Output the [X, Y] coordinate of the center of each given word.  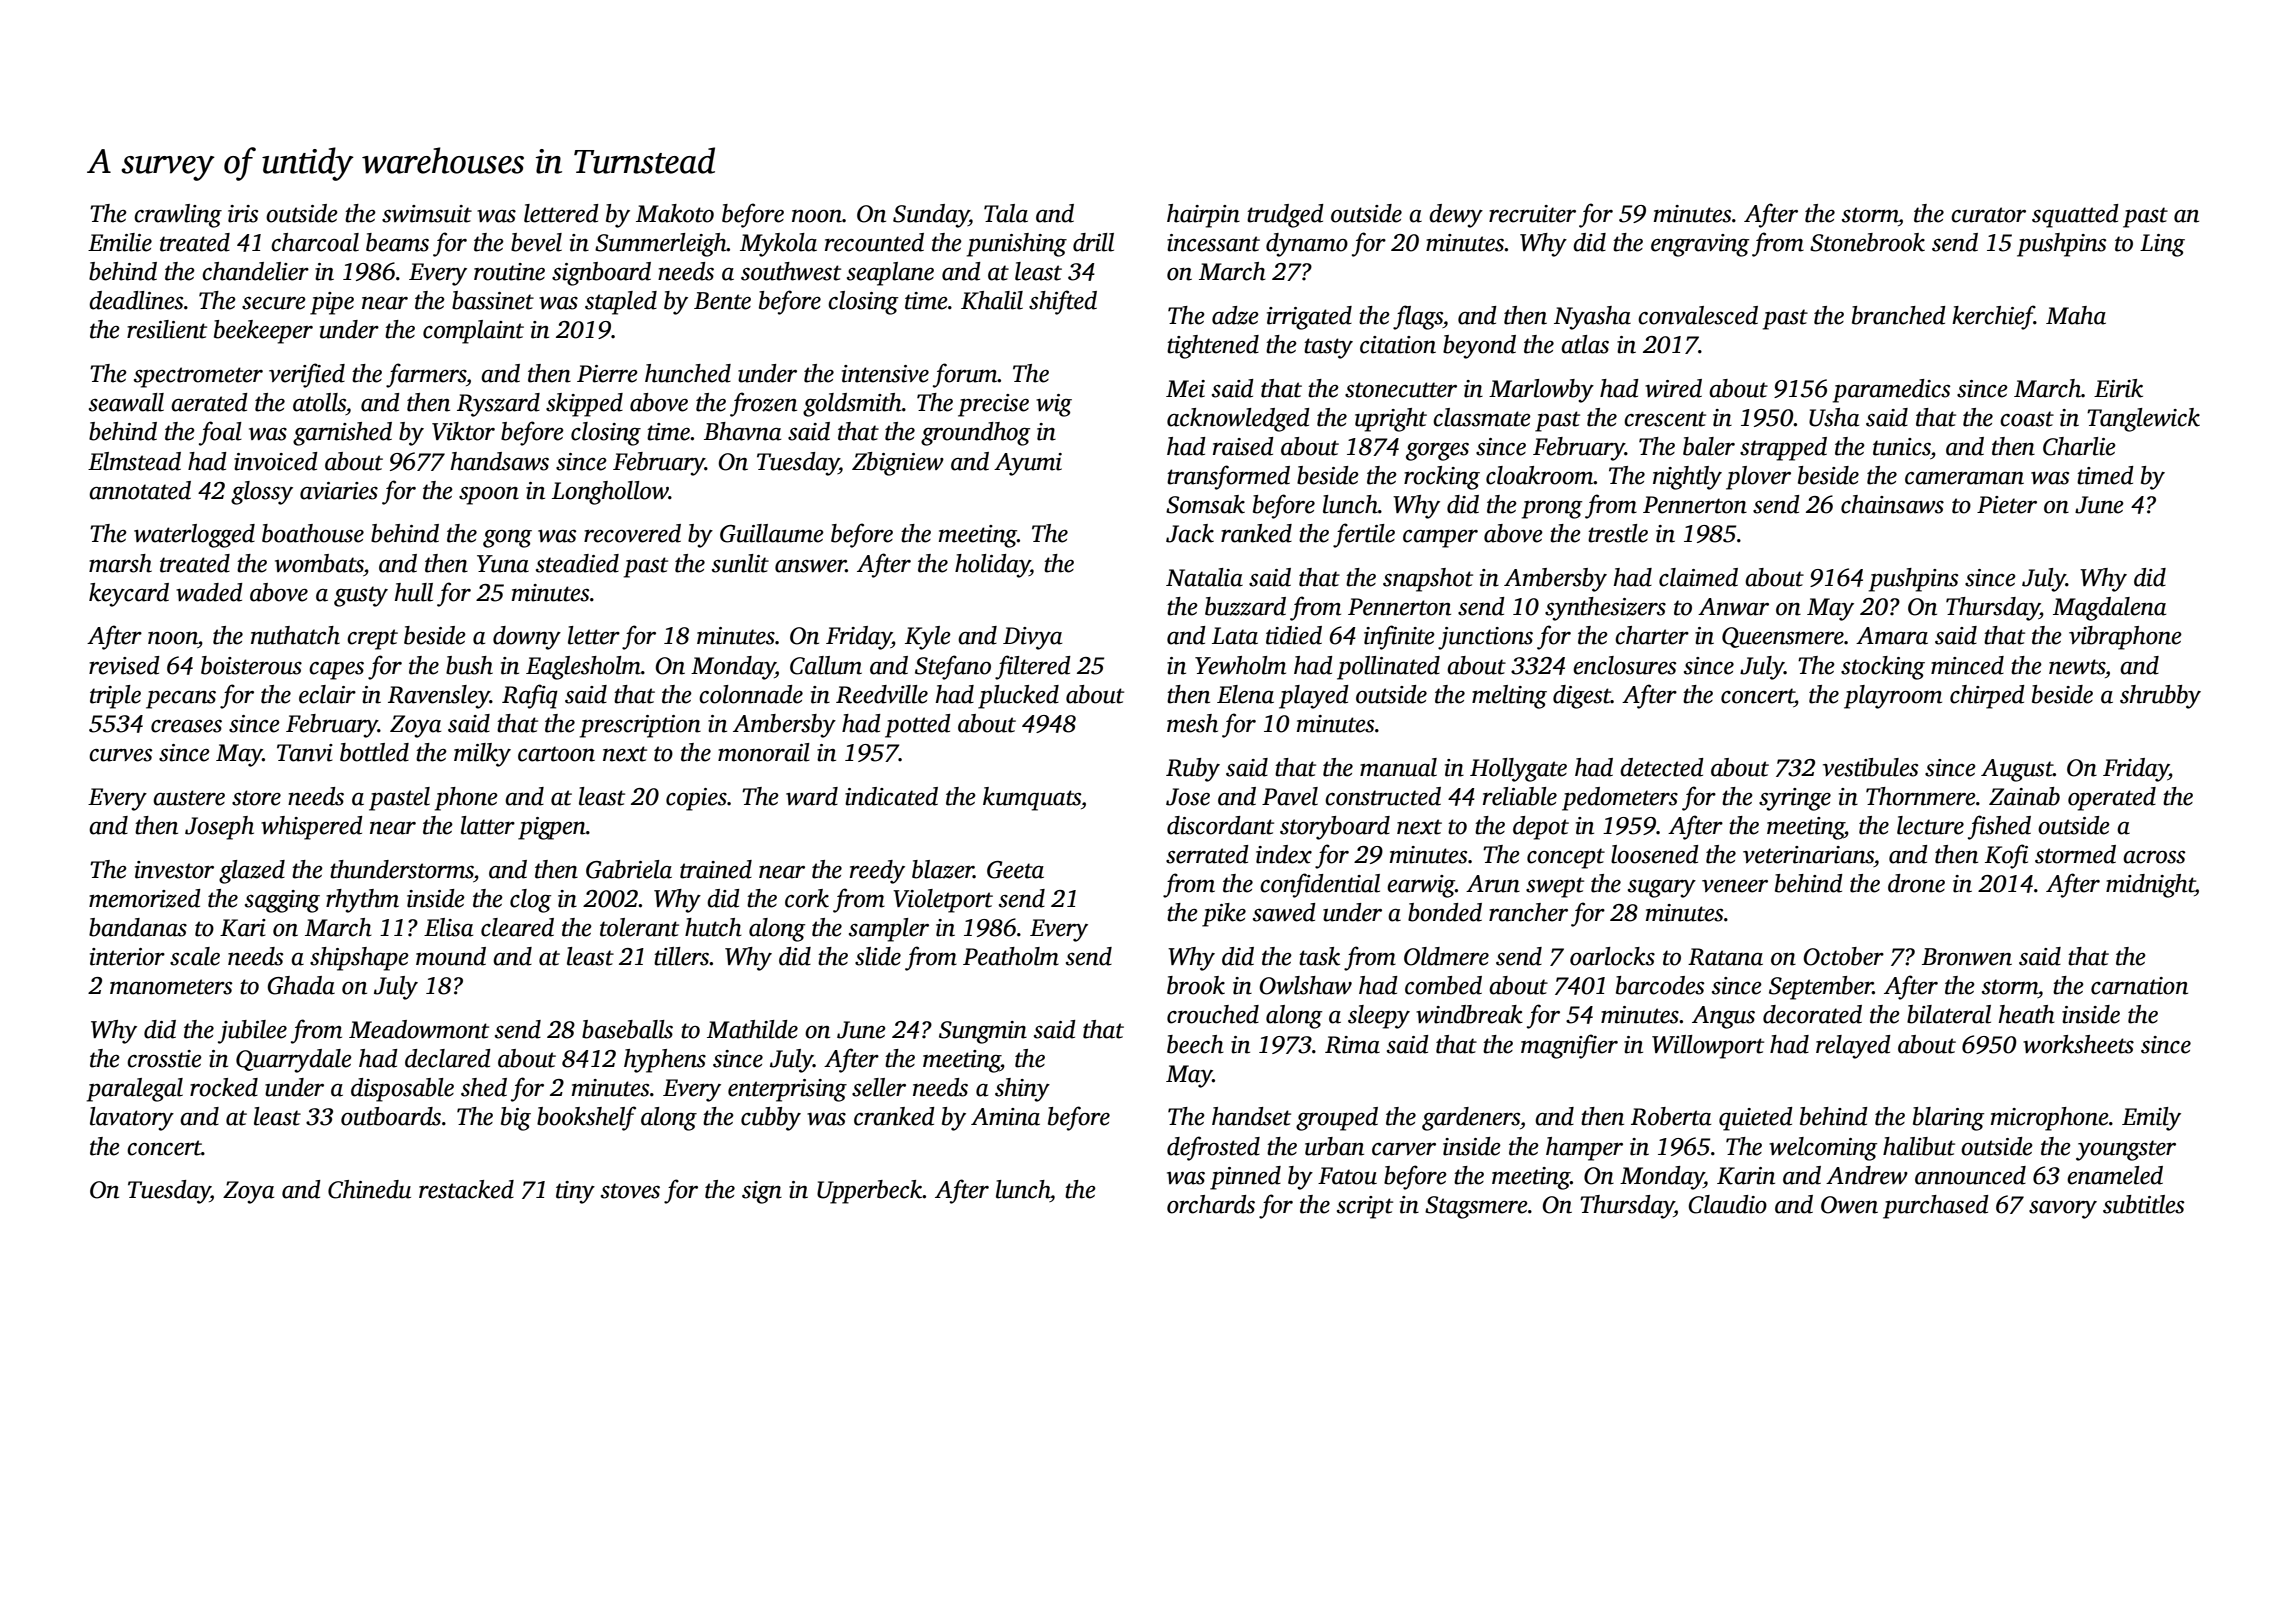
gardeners [1471, 1119]
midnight [2150, 886]
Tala [1006, 213]
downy [527, 638]
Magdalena [2109, 609]
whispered [312, 828]
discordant [1220, 825]
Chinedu [369, 1189]
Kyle [928, 638]
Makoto [675, 213]
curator [1988, 215]
